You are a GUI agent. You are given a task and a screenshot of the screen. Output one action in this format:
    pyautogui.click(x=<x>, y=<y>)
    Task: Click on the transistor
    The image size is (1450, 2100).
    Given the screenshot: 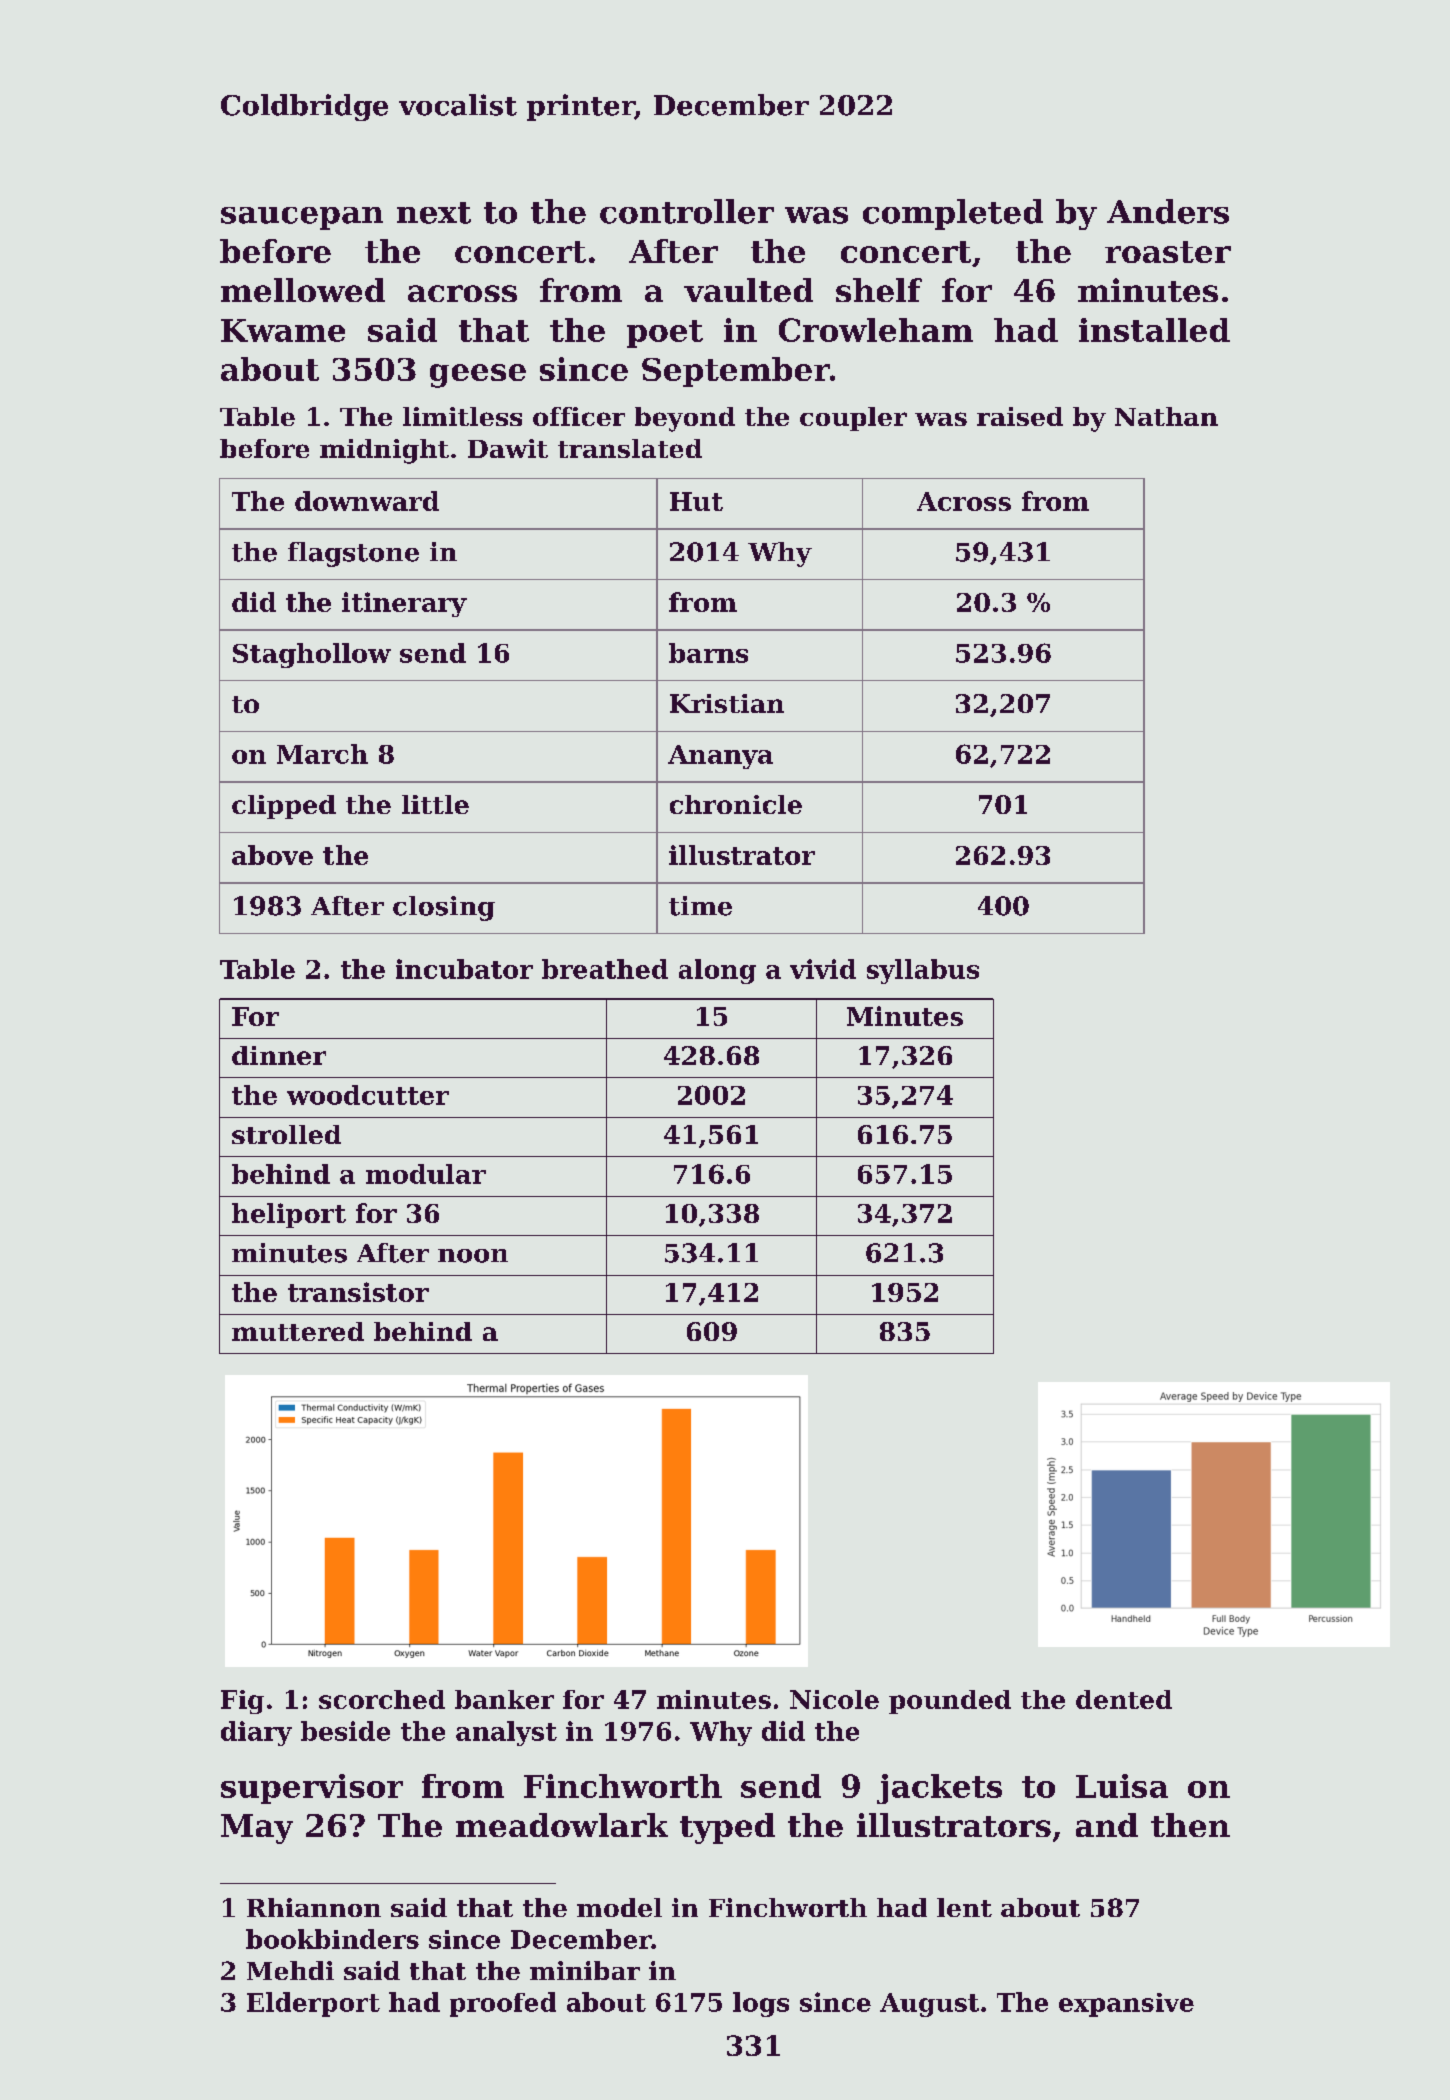 What is the action you would take?
    pyautogui.click(x=358, y=1292)
